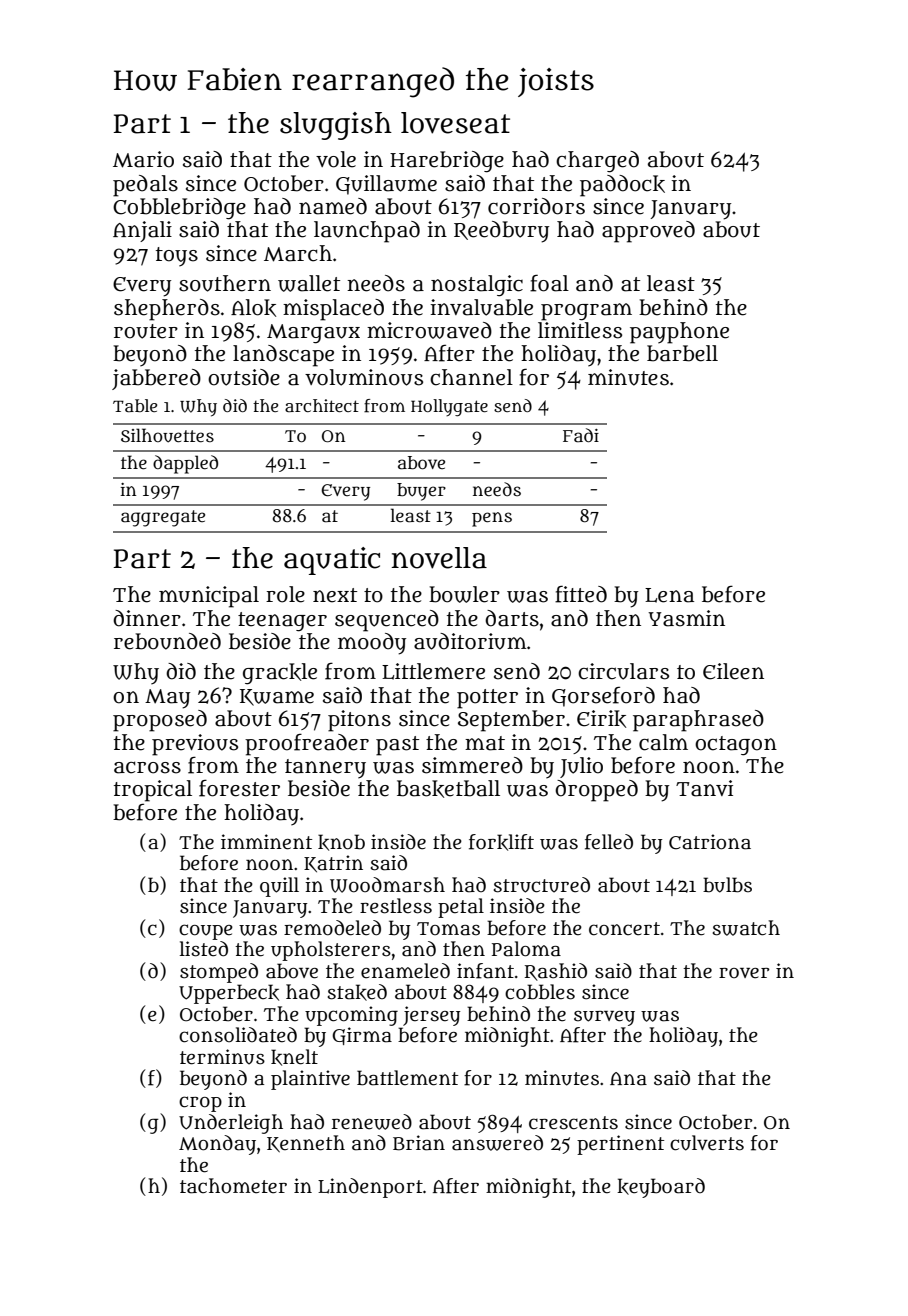  I want to click on payphone, so click(679, 333).
